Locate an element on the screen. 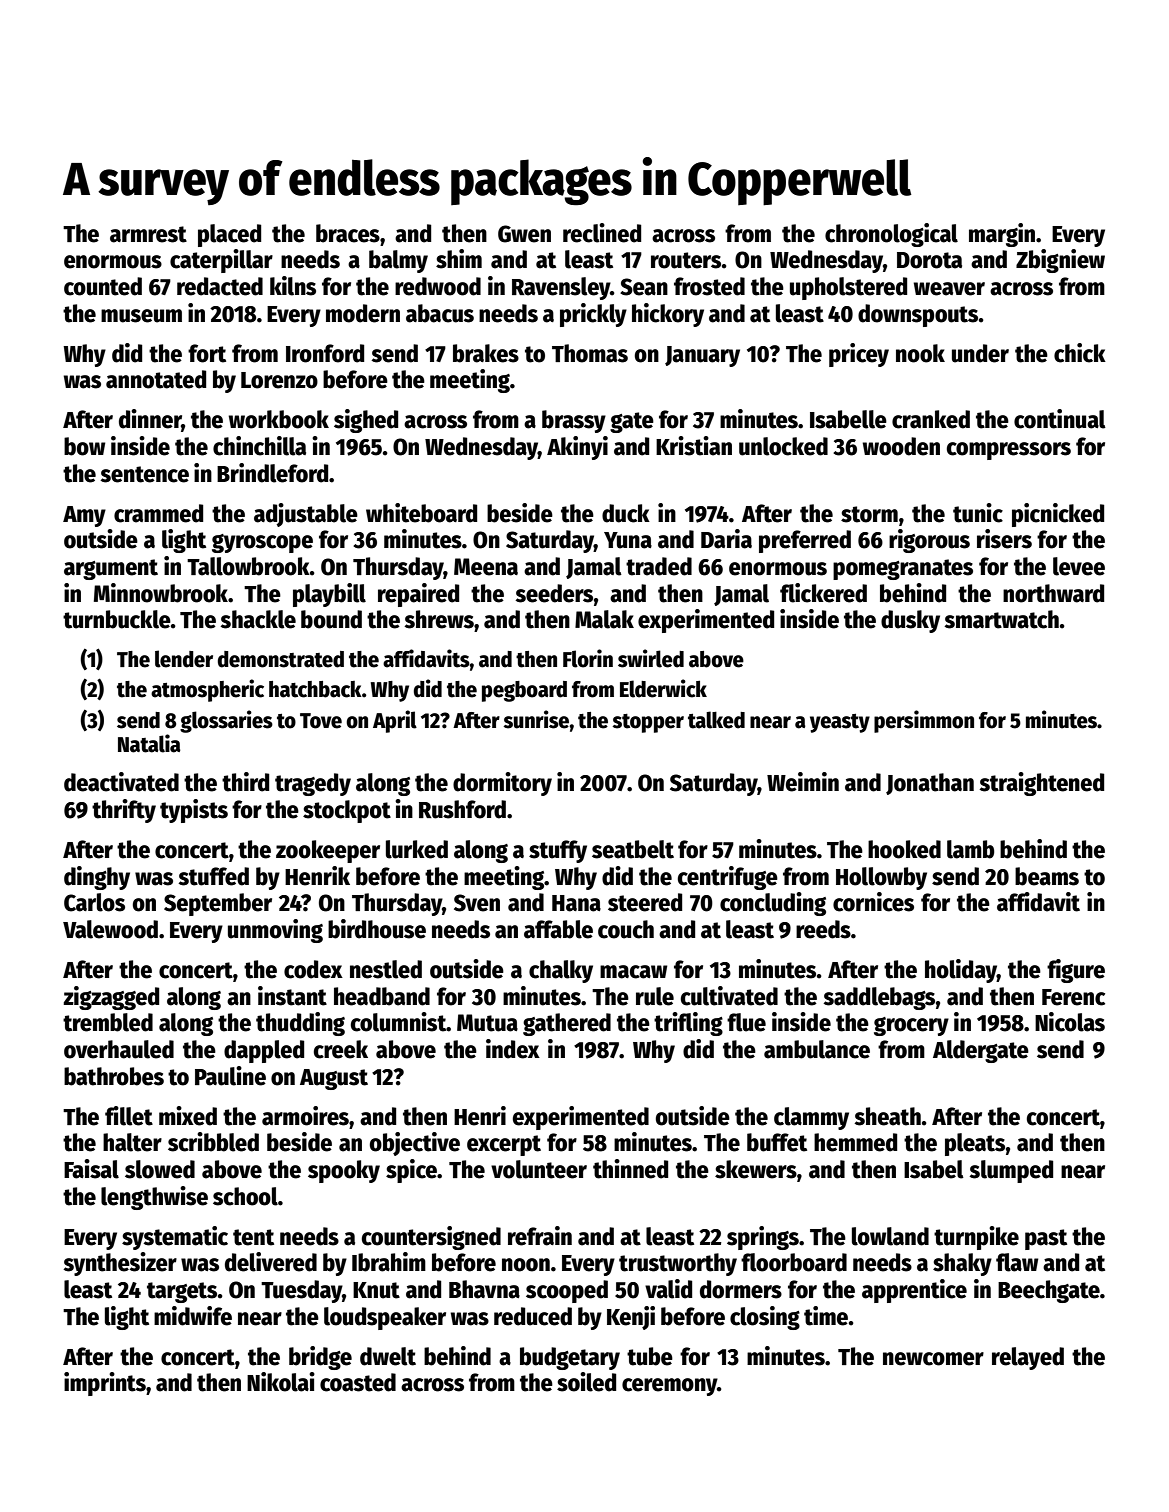 The height and width of the screenshot is (1512, 1169). armrest is located at coordinates (148, 234).
